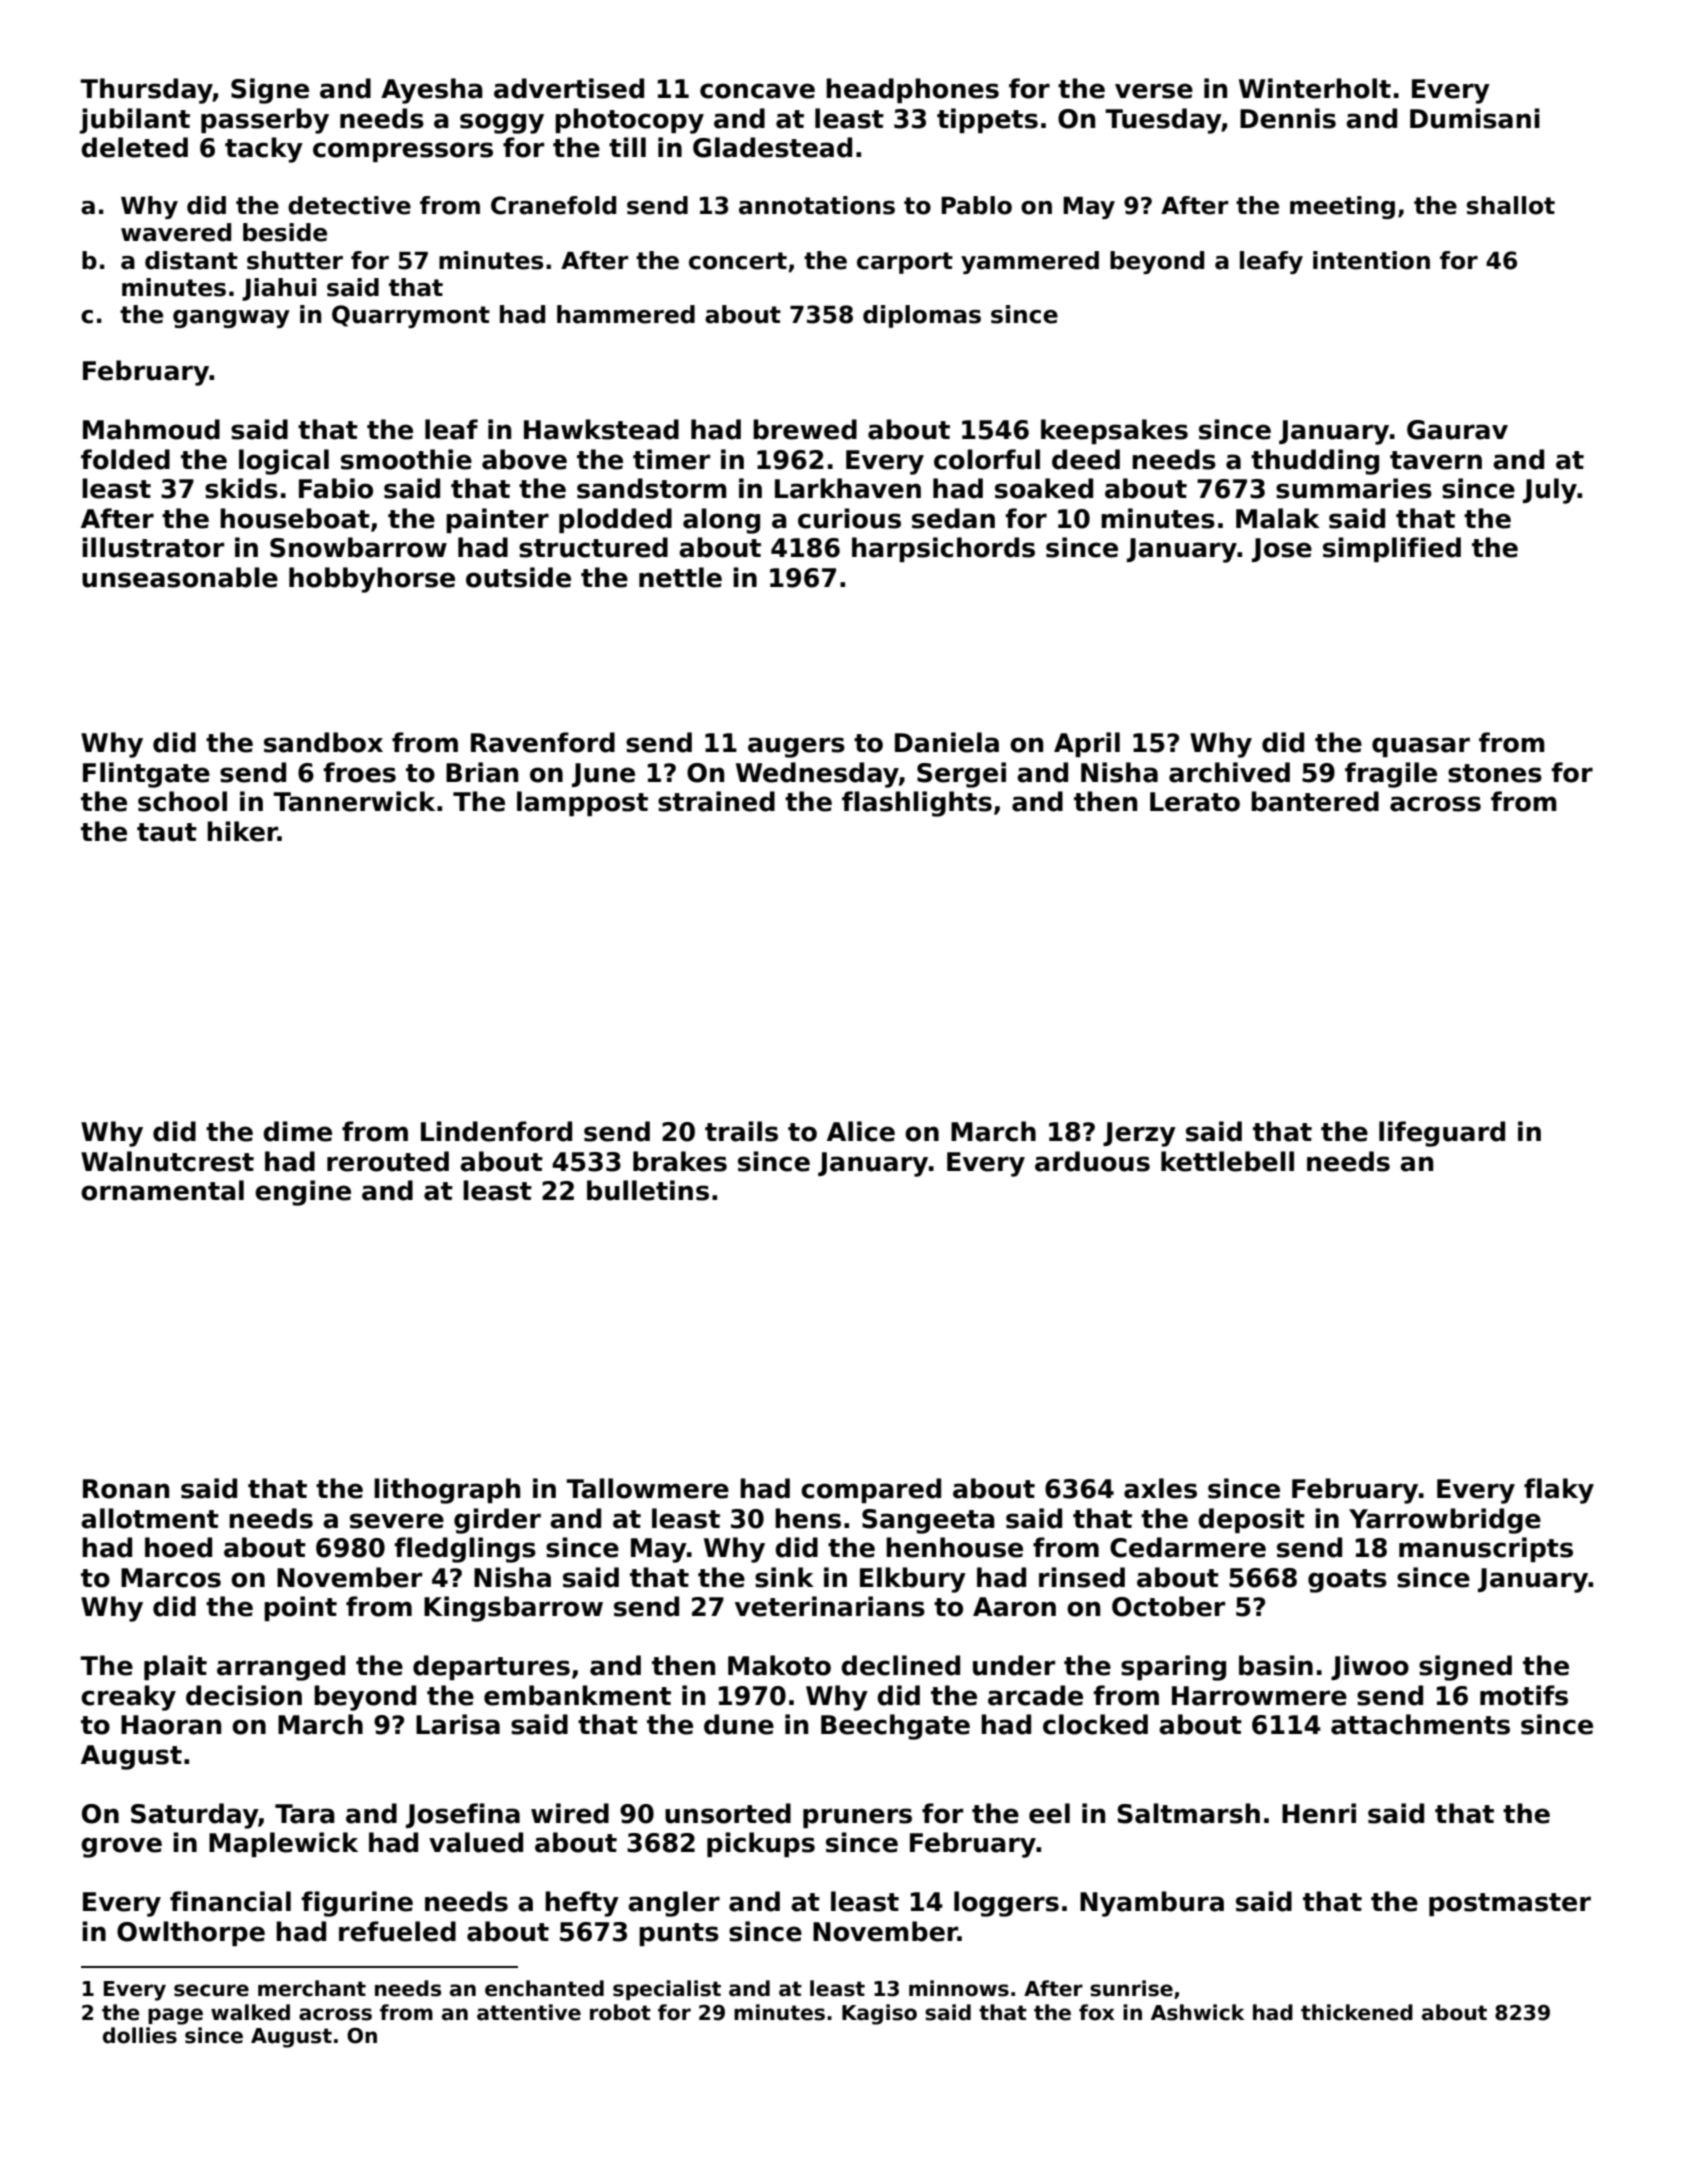  Describe the element at coordinates (297, 1131) in the image. I see `dime` at that location.
